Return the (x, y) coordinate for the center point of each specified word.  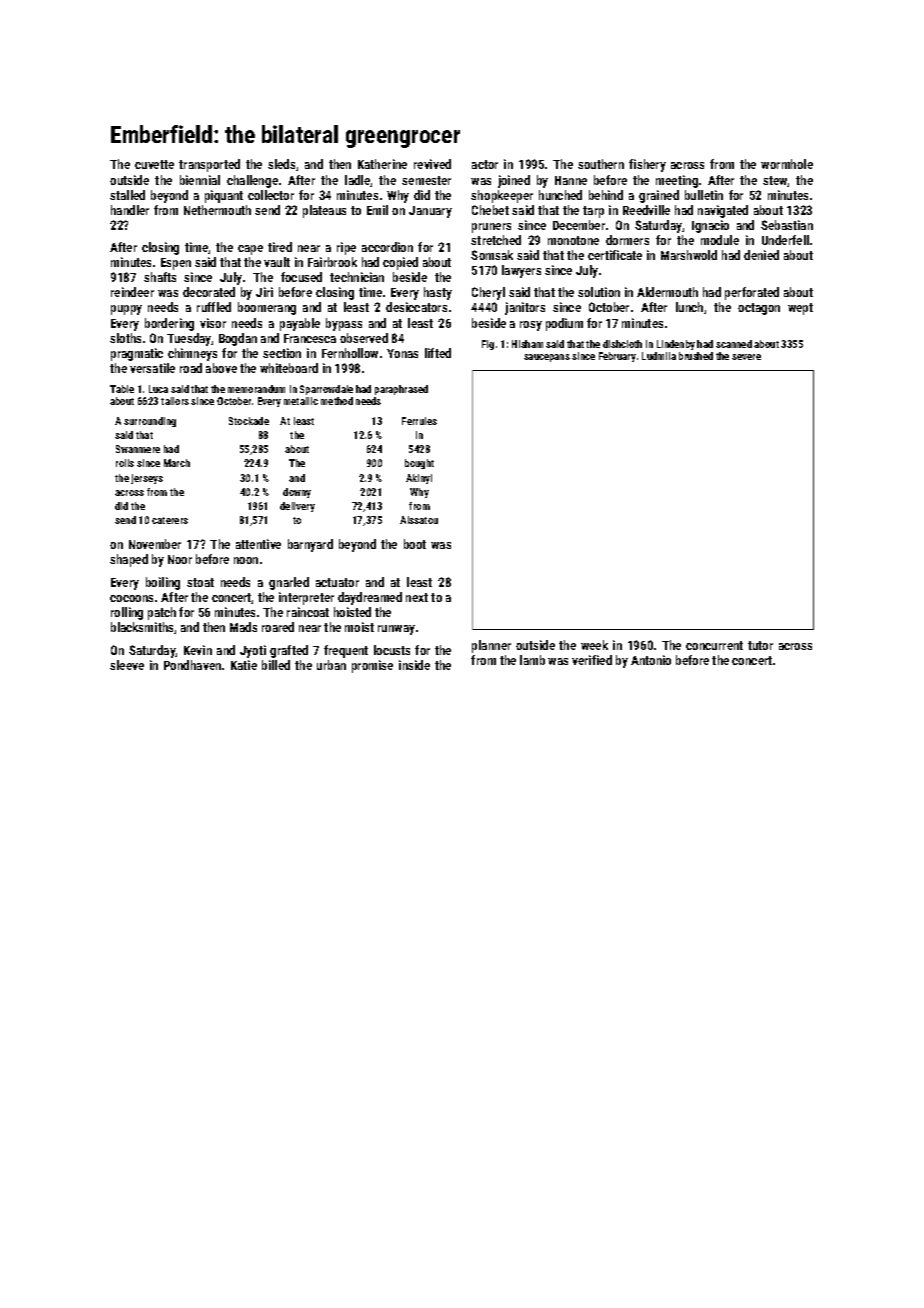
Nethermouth (217, 210)
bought (419, 464)
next (417, 597)
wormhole (787, 164)
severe (746, 357)
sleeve (127, 665)
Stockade (249, 421)
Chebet (490, 210)
